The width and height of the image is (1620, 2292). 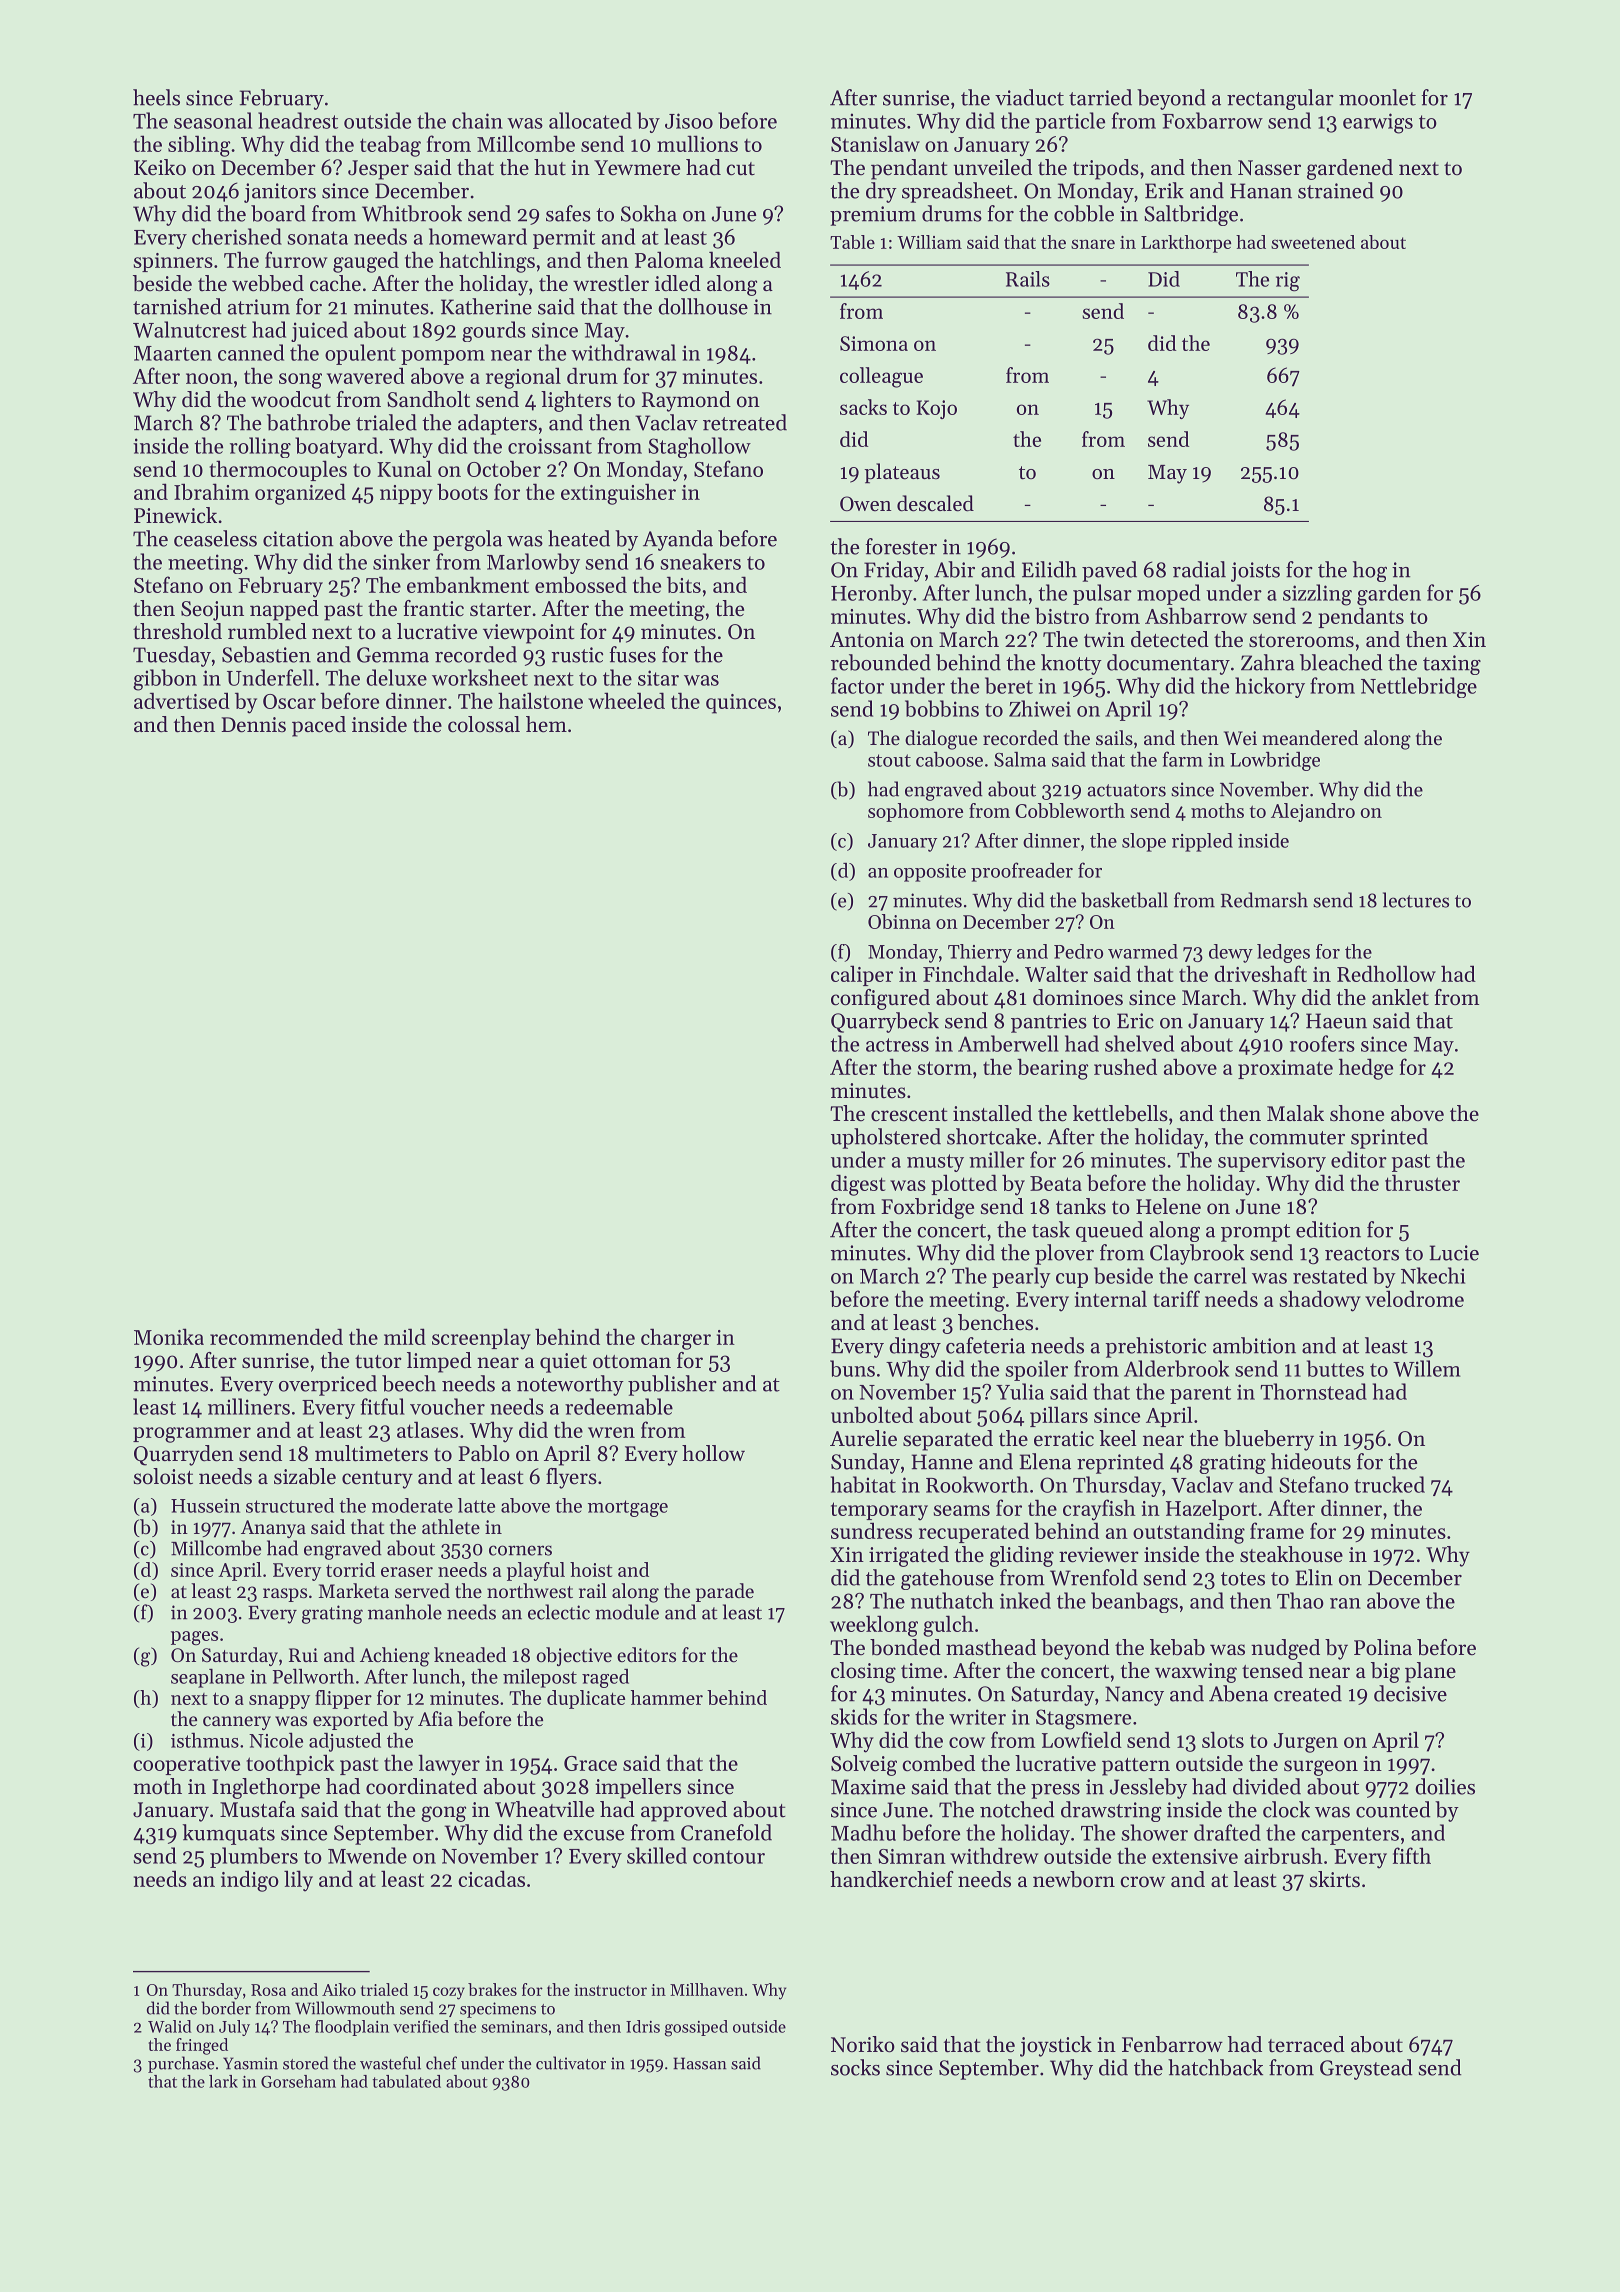 I want to click on stout, so click(x=889, y=760).
